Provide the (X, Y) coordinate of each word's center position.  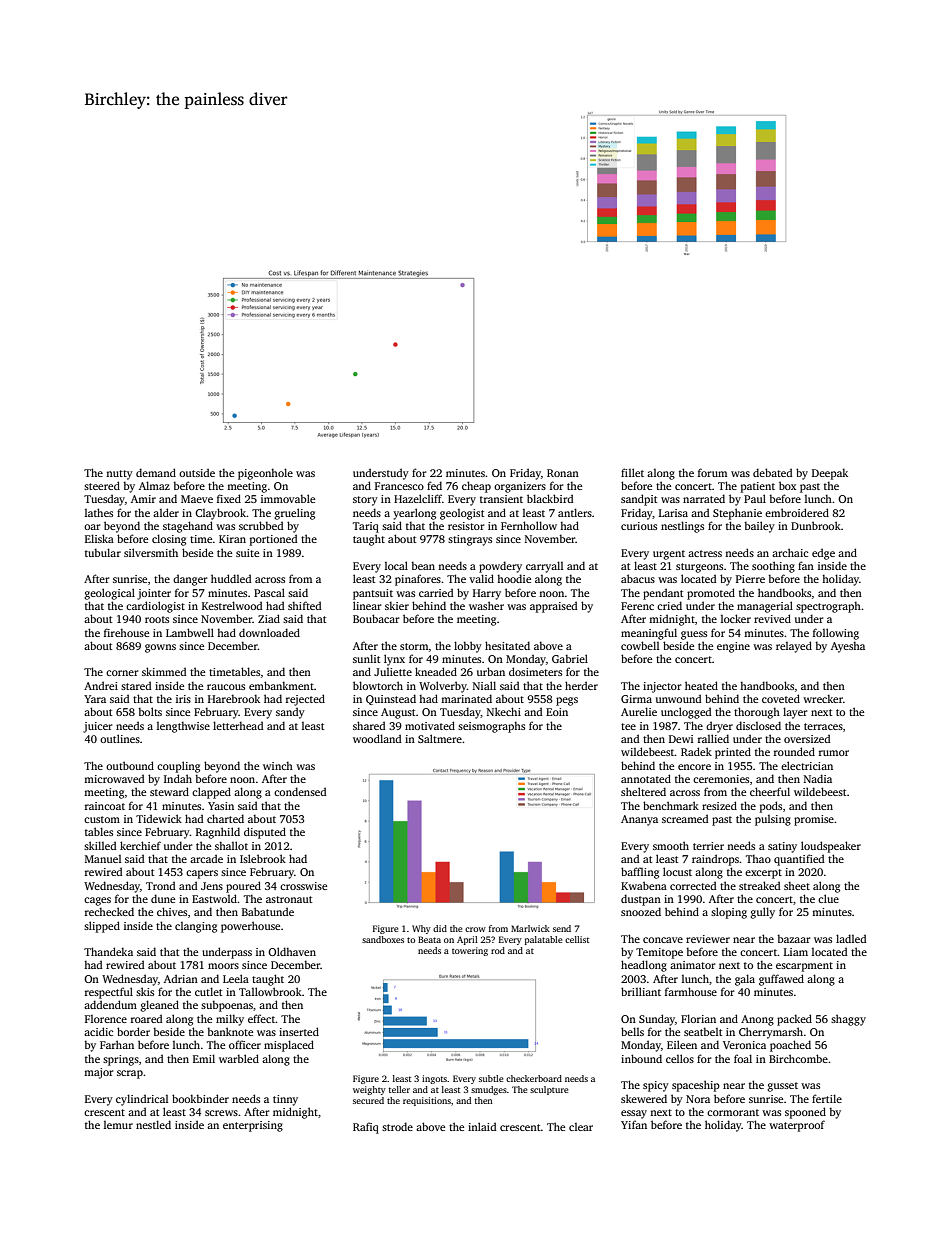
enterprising (253, 1126)
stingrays (470, 540)
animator (693, 965)
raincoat (105, 806)
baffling (640, 873)
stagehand (188, 527)
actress (705, 553)
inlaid (482, 1126)
